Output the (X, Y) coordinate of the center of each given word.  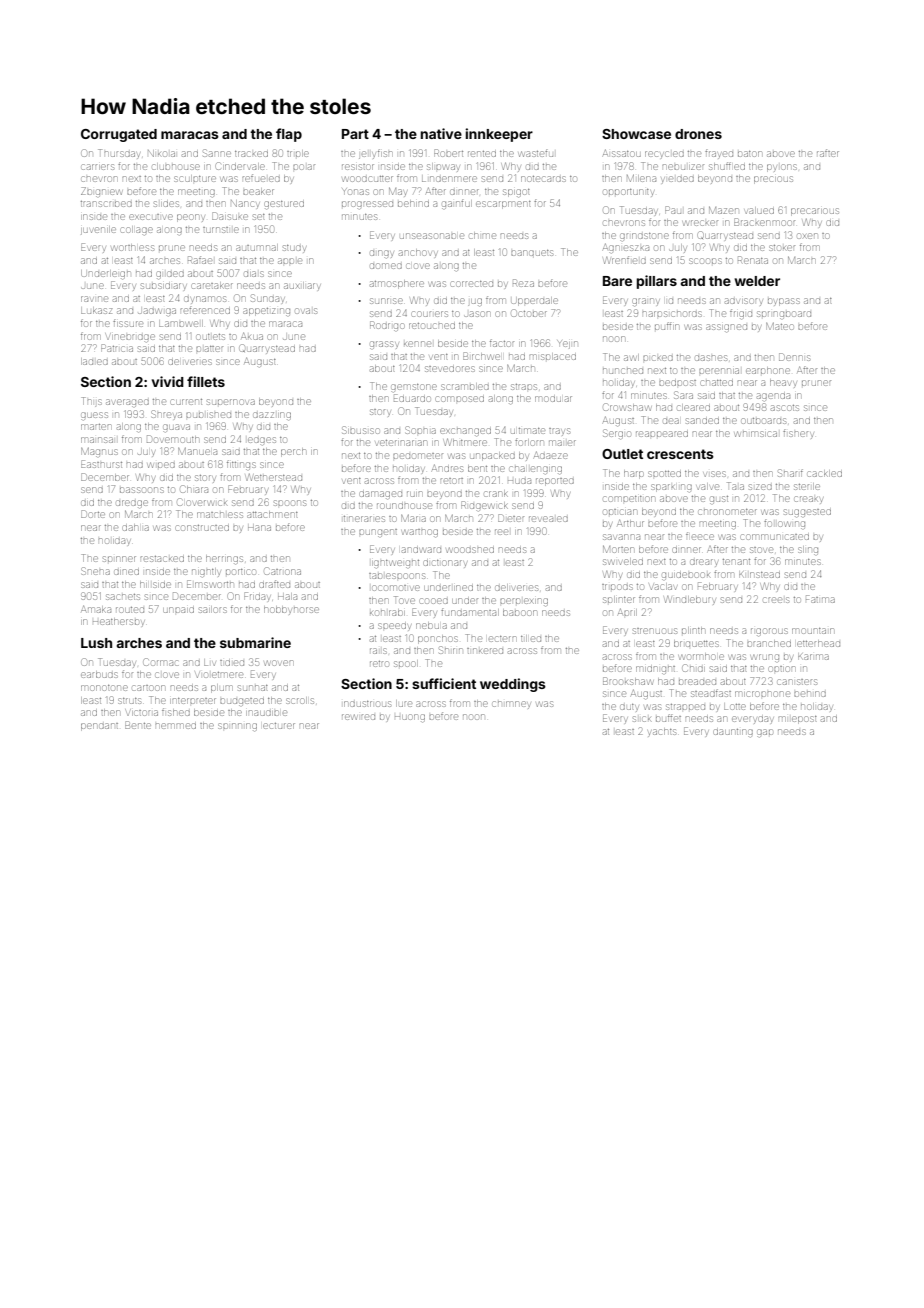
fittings (241, 465)
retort (451, 481)
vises (715, 474)
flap (289, 135)
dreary (704, 563)
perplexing (524, 601)
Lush (96, 643)
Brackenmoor (764, 222)
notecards (543, 179)
